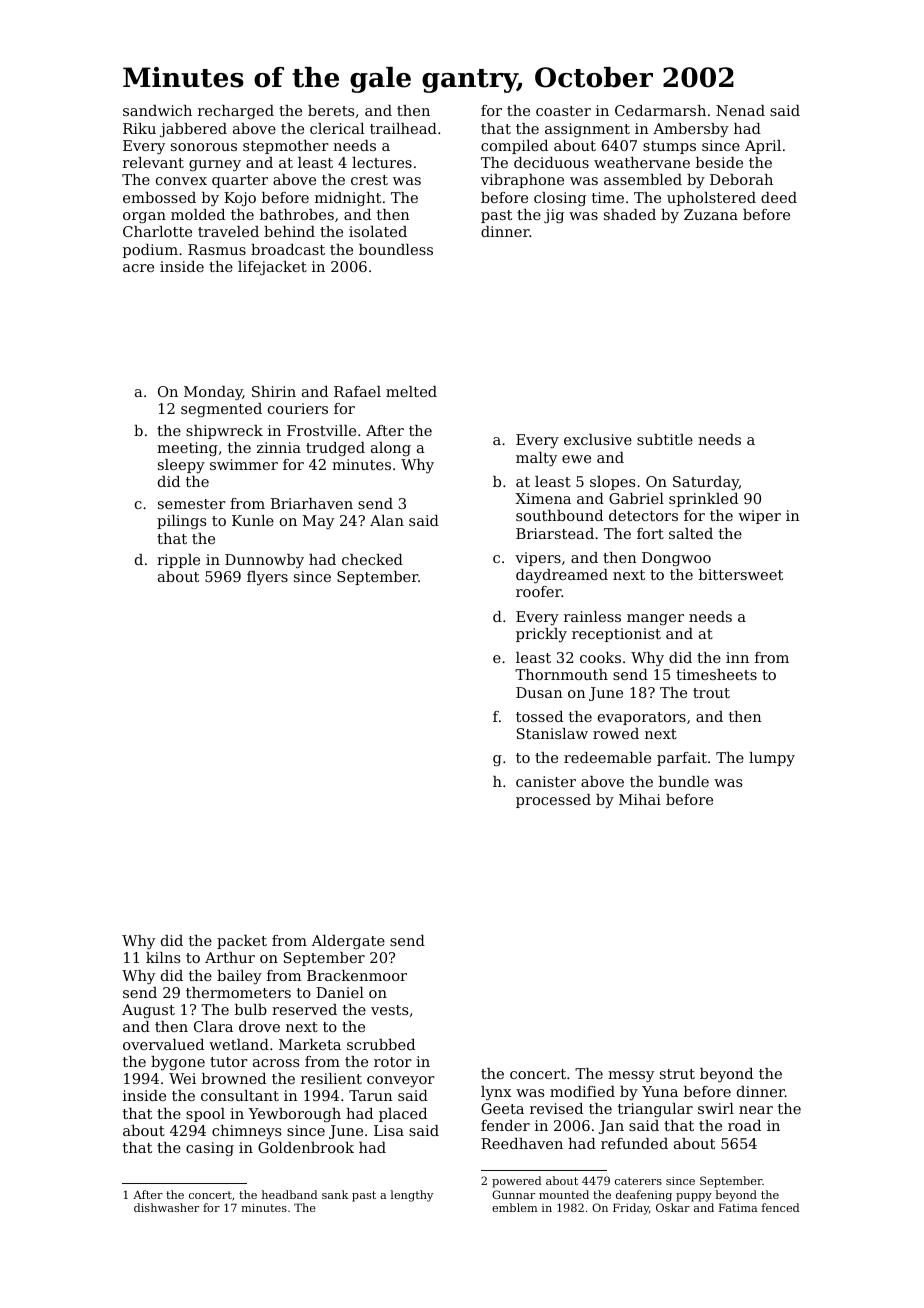  What do you see at coordinates (242, 942) in the document?
I see `packet` at bounding box center [242, 942].
